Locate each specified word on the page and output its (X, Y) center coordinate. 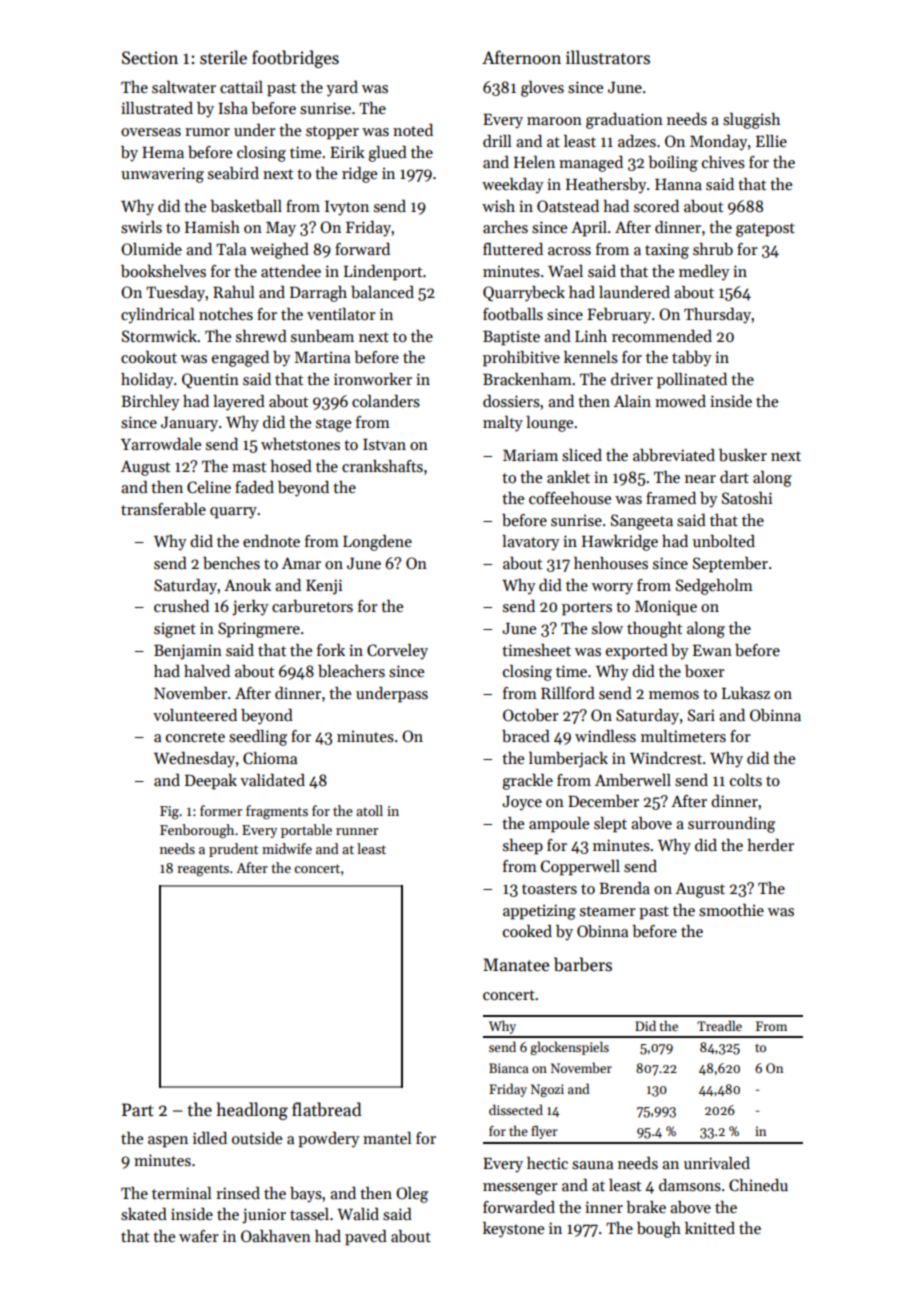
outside (257, 1138)
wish (498, 206)
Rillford (568, 693)
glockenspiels (569, 1048)
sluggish (751, 121)
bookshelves (163, 271)
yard (342, 89)
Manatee (516, 965)
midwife (287, 848)
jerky (250, 608)
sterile (223, 57)
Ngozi (547, 1090)
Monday (719, 143)
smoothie (731, 910)
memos (674, 695)
